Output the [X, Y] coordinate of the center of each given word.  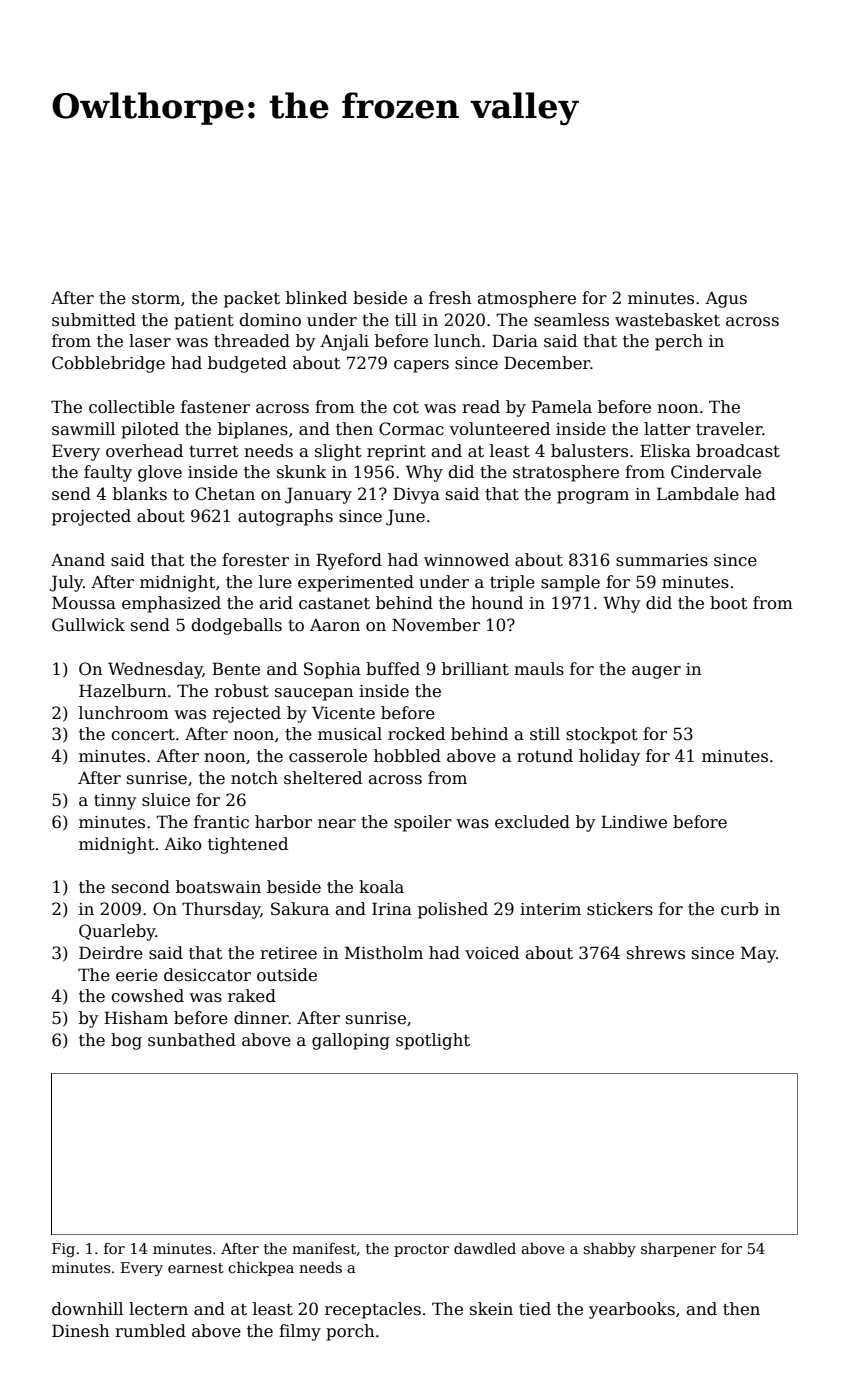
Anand [78, 559]
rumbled [150, 1331]
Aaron [335, 625]
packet [252, 299]
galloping [351, 1041]
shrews [656, 953]
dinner [261, 1018]
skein [491, 1309]
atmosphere [527, 299]
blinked [316, 298]
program [593, 497]
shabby [609, 1249]
